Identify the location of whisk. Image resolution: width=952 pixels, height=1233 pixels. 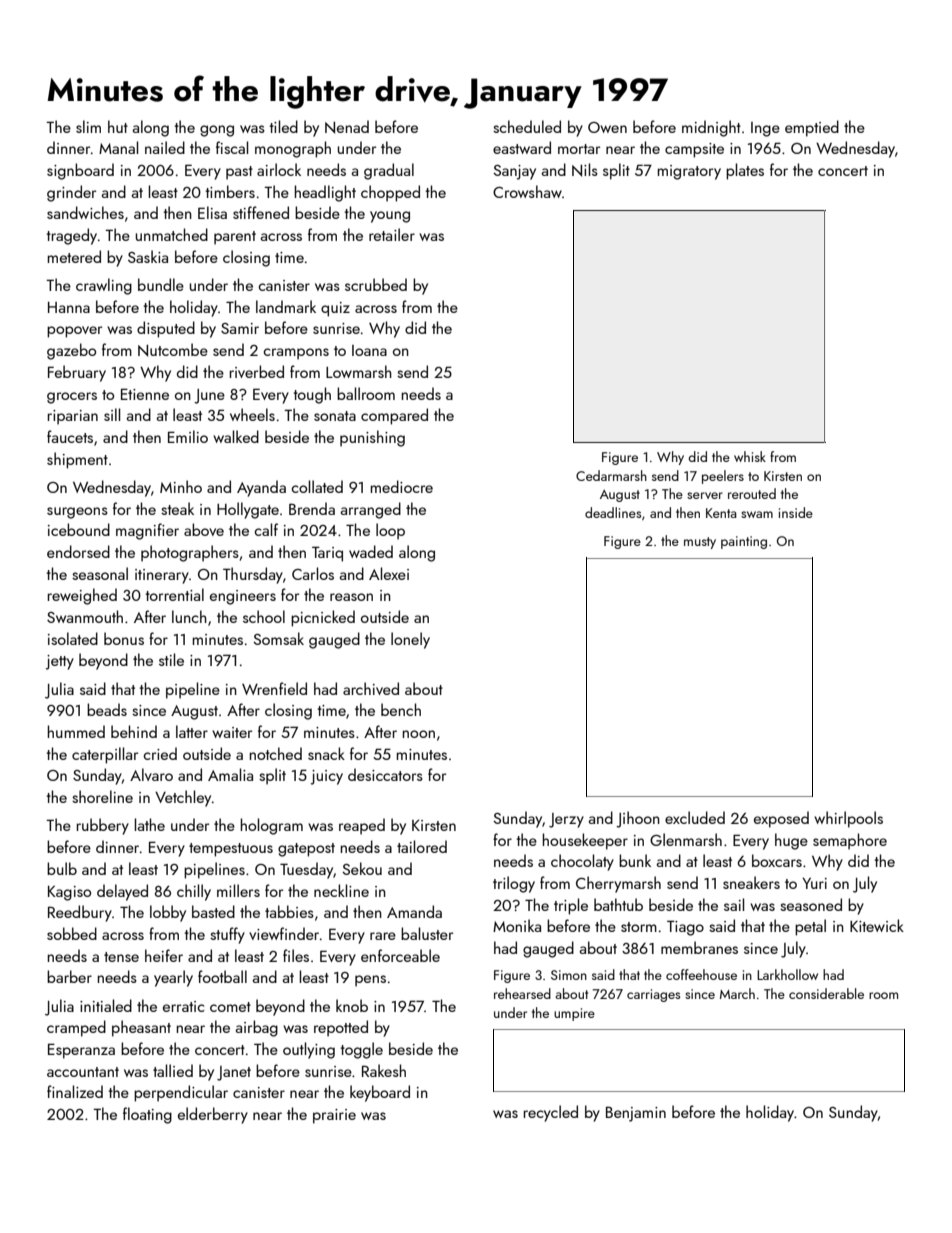
(750, 456).
